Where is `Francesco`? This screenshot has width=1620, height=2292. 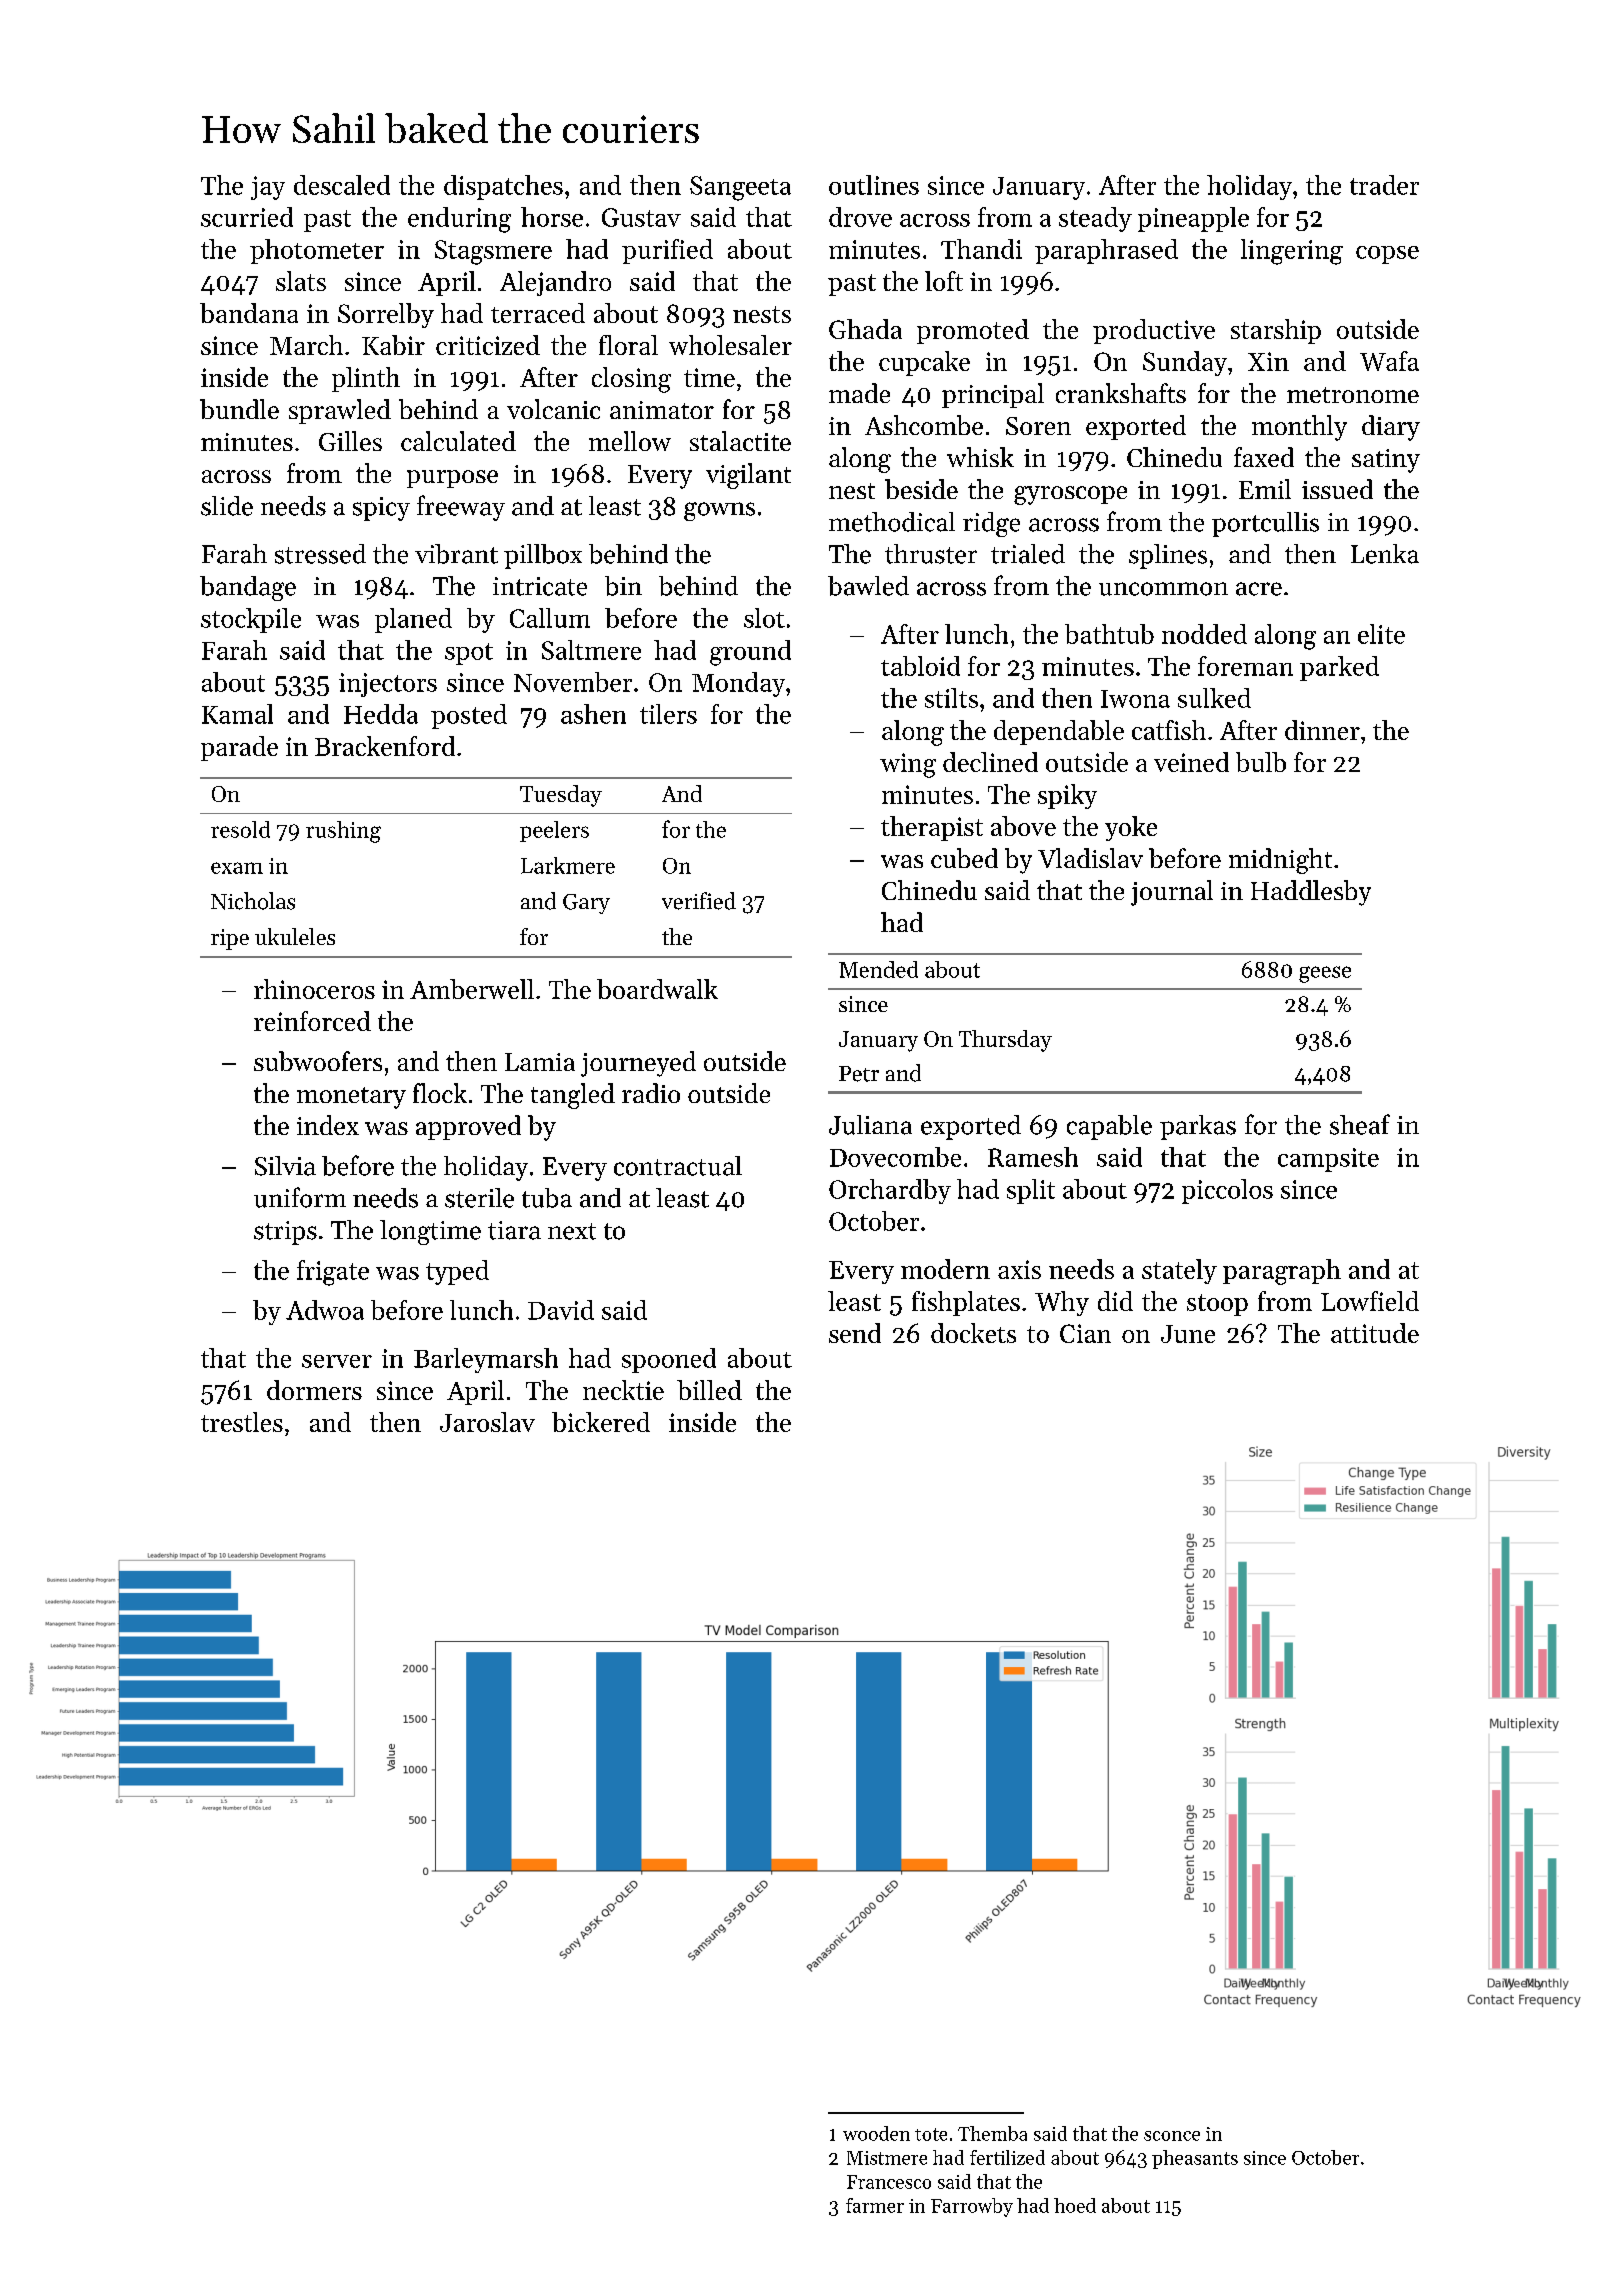
Francesco is located at coordinates (889, 2182).
